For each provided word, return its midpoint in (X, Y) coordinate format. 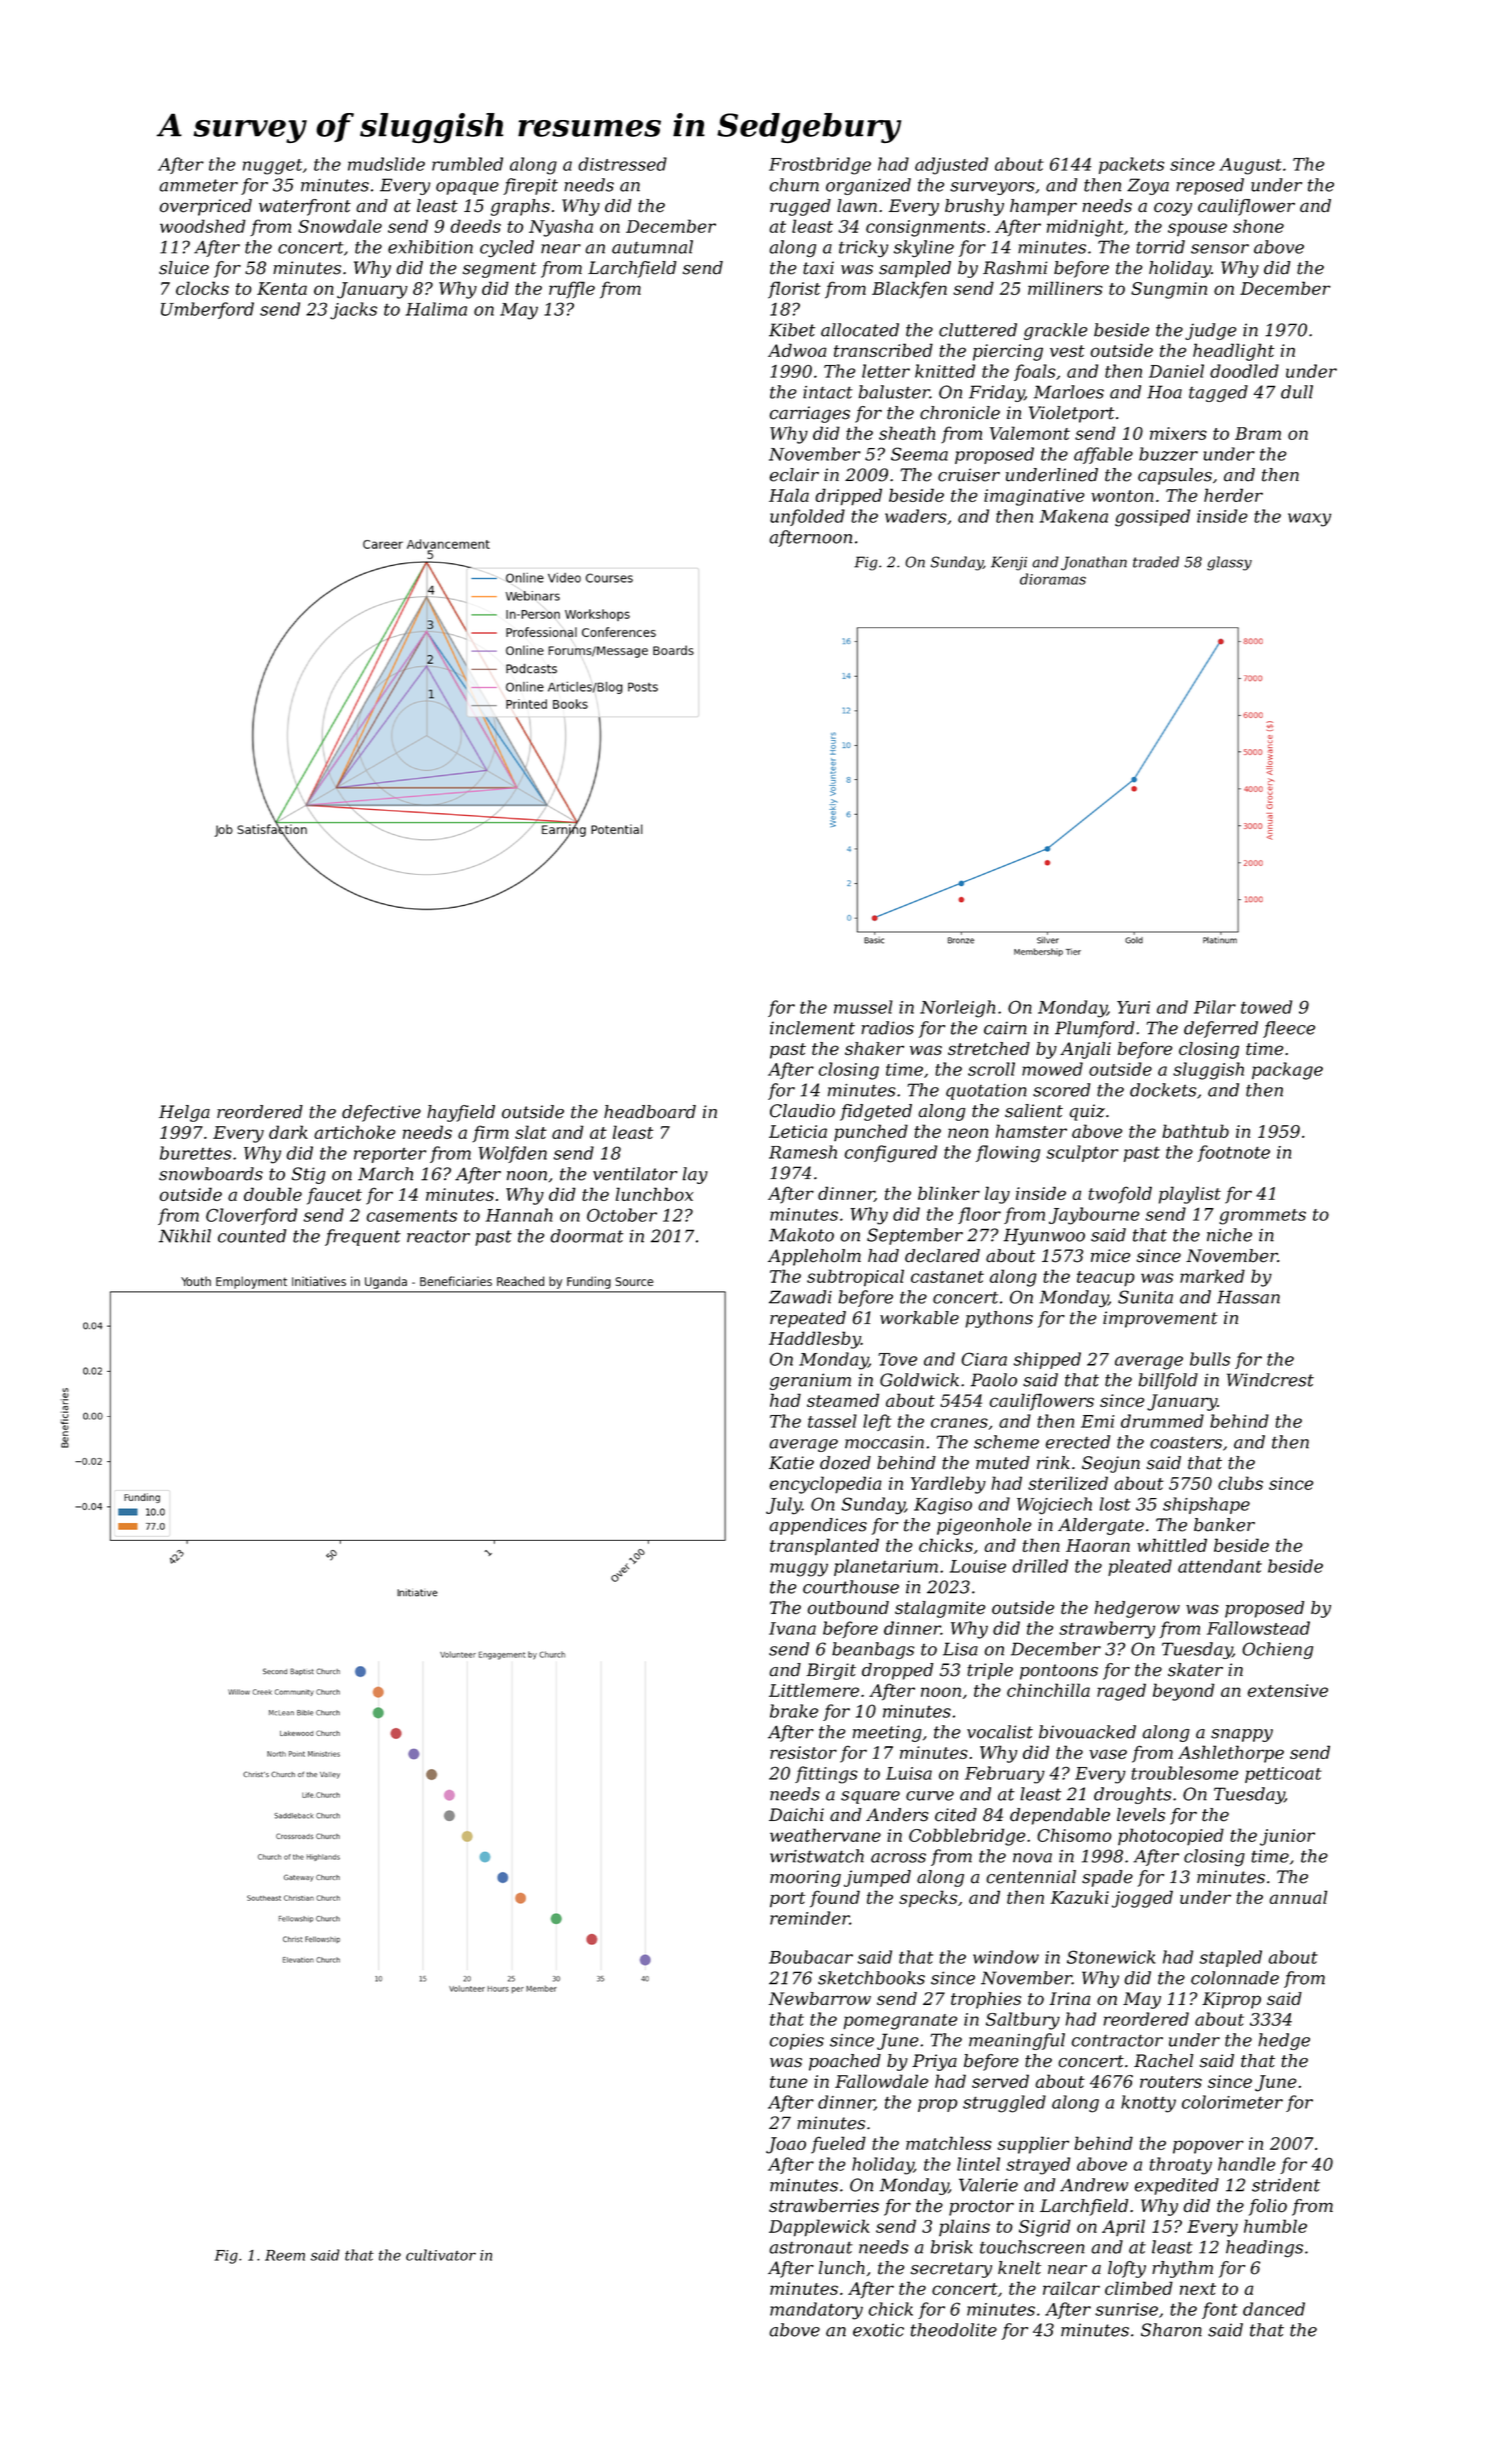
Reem (285, 2255)
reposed (1210, 186)
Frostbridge (820, 166)
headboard (650, 1112)
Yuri (1133, 1007)
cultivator (441, 2255)
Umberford (207, 310)
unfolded (807, 517)
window (1006, 1957)
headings (1264, 2249)
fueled (838, 2145)
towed (1266, 1007)
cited (956, 1815)
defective (381, 1113)
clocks (202, 288)
